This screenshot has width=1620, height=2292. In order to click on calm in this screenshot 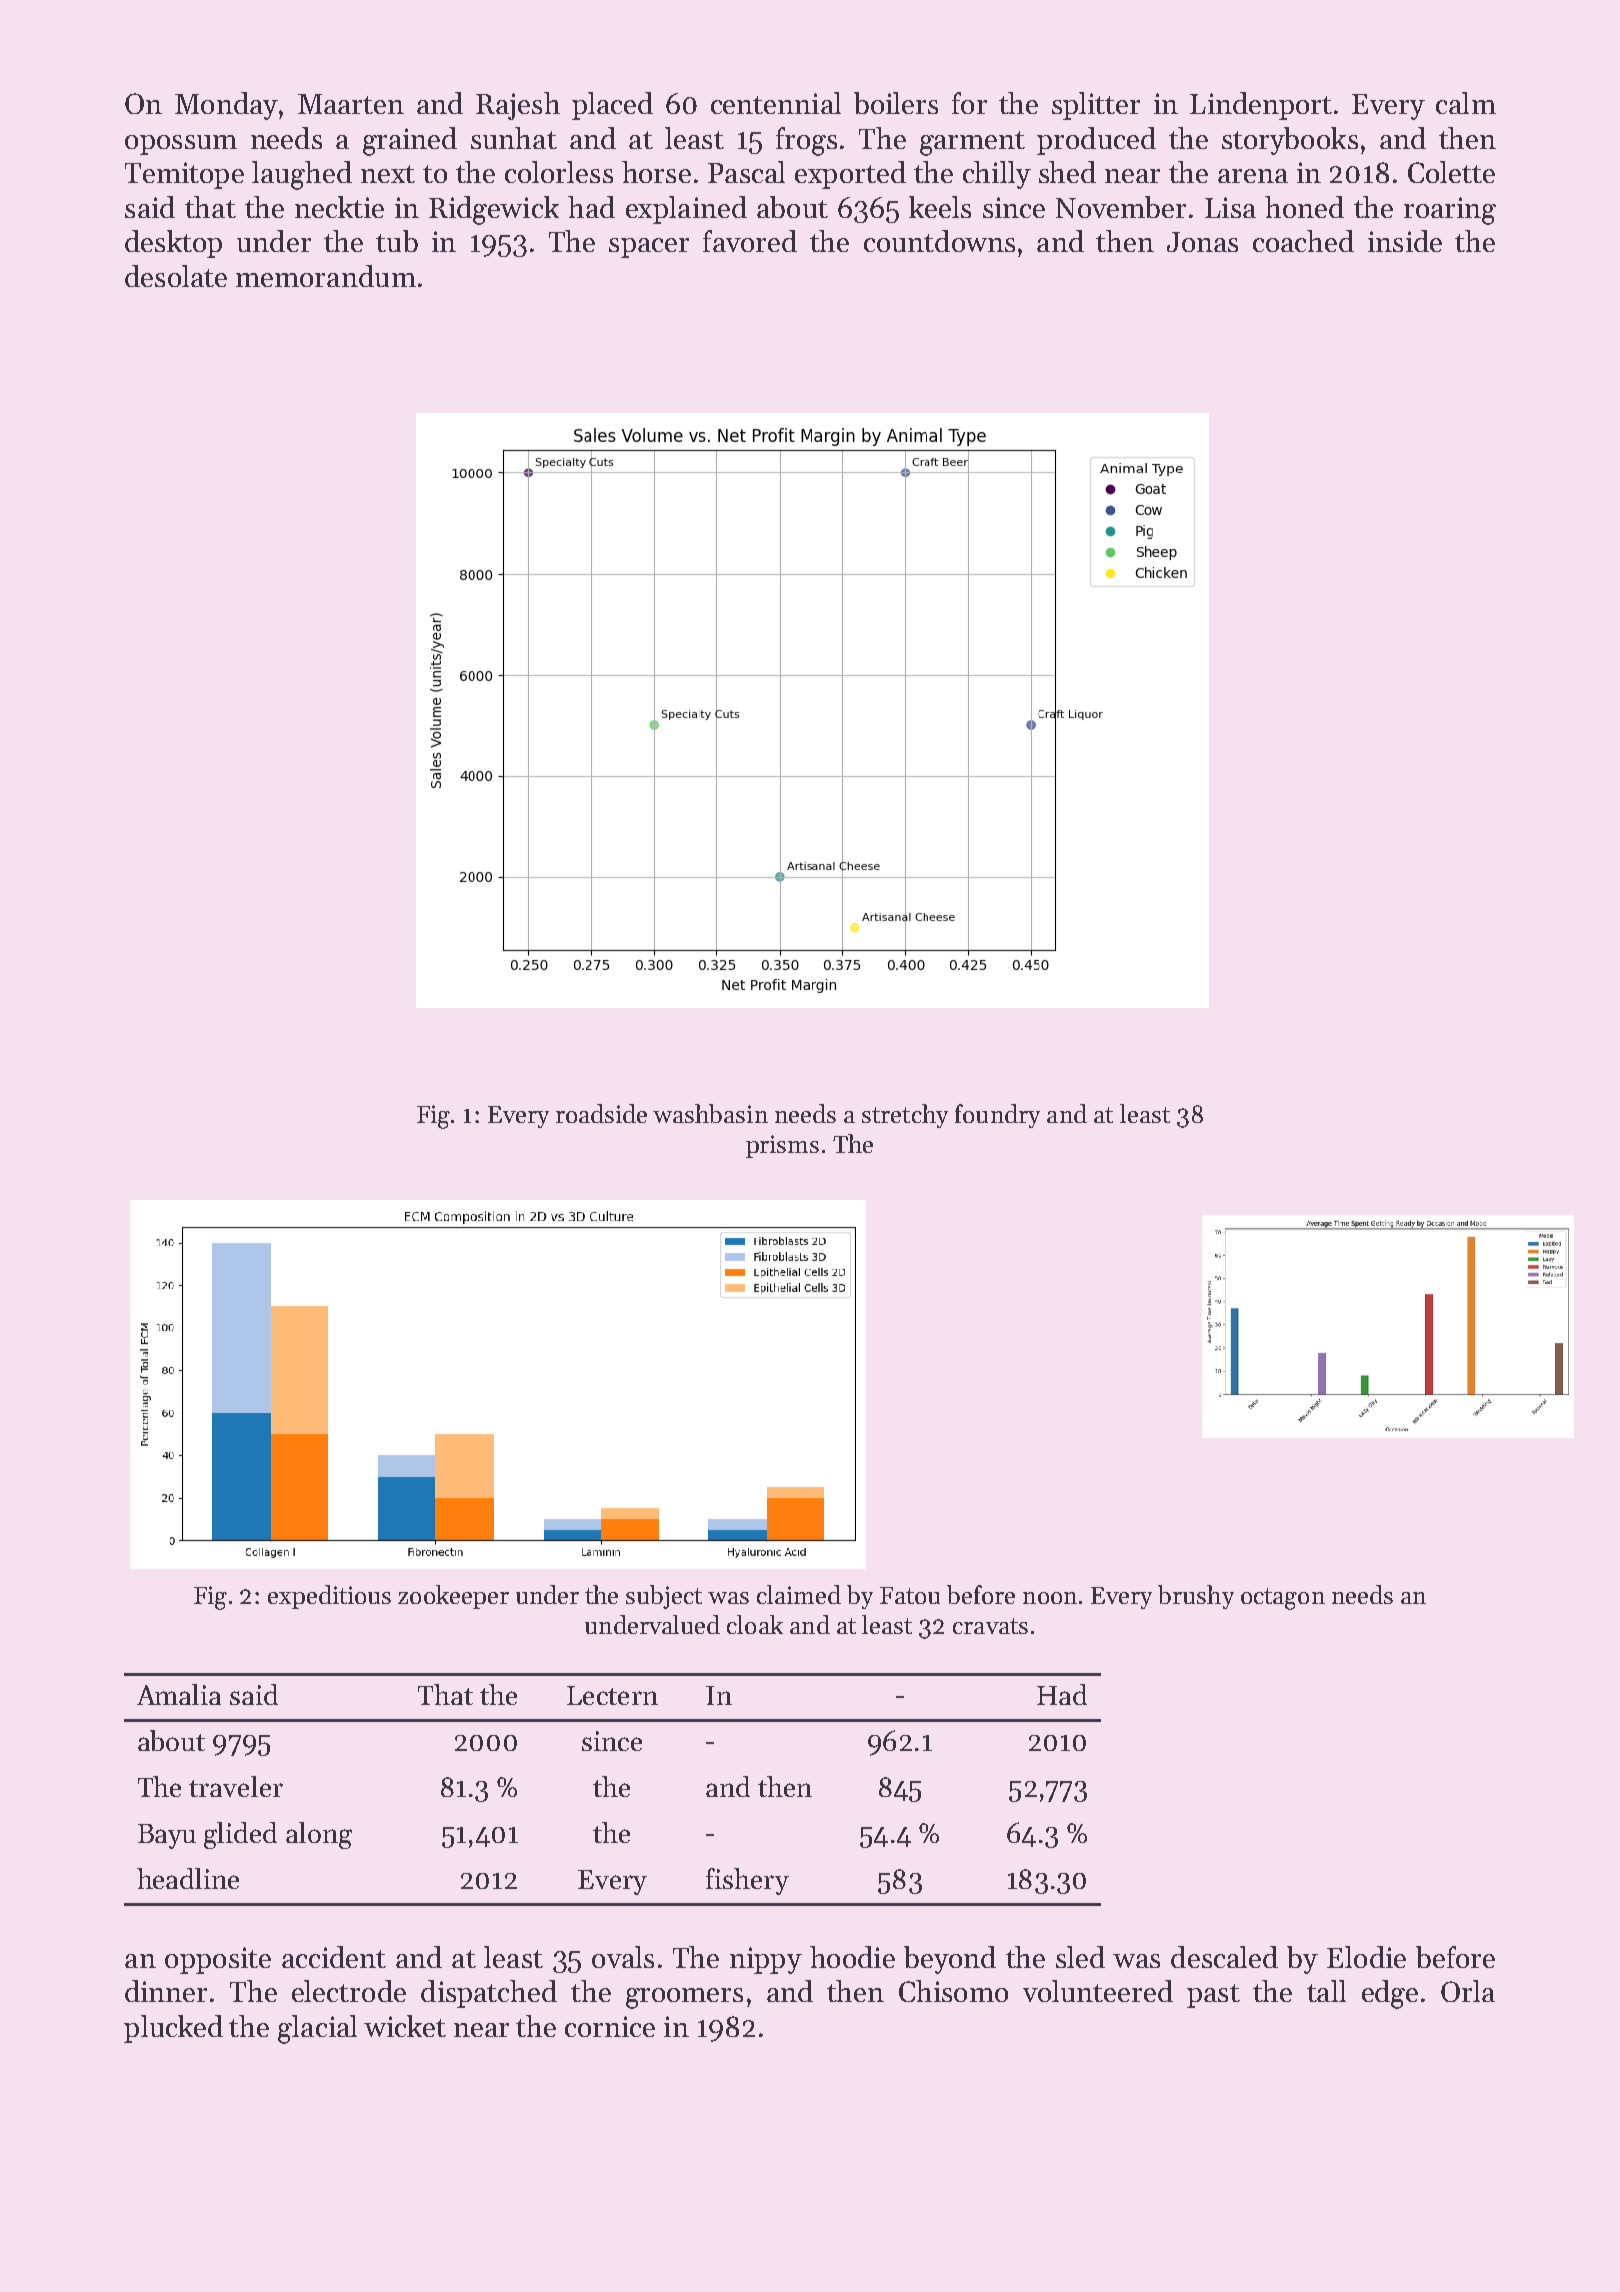, I will do `click(1466, 103)`.
